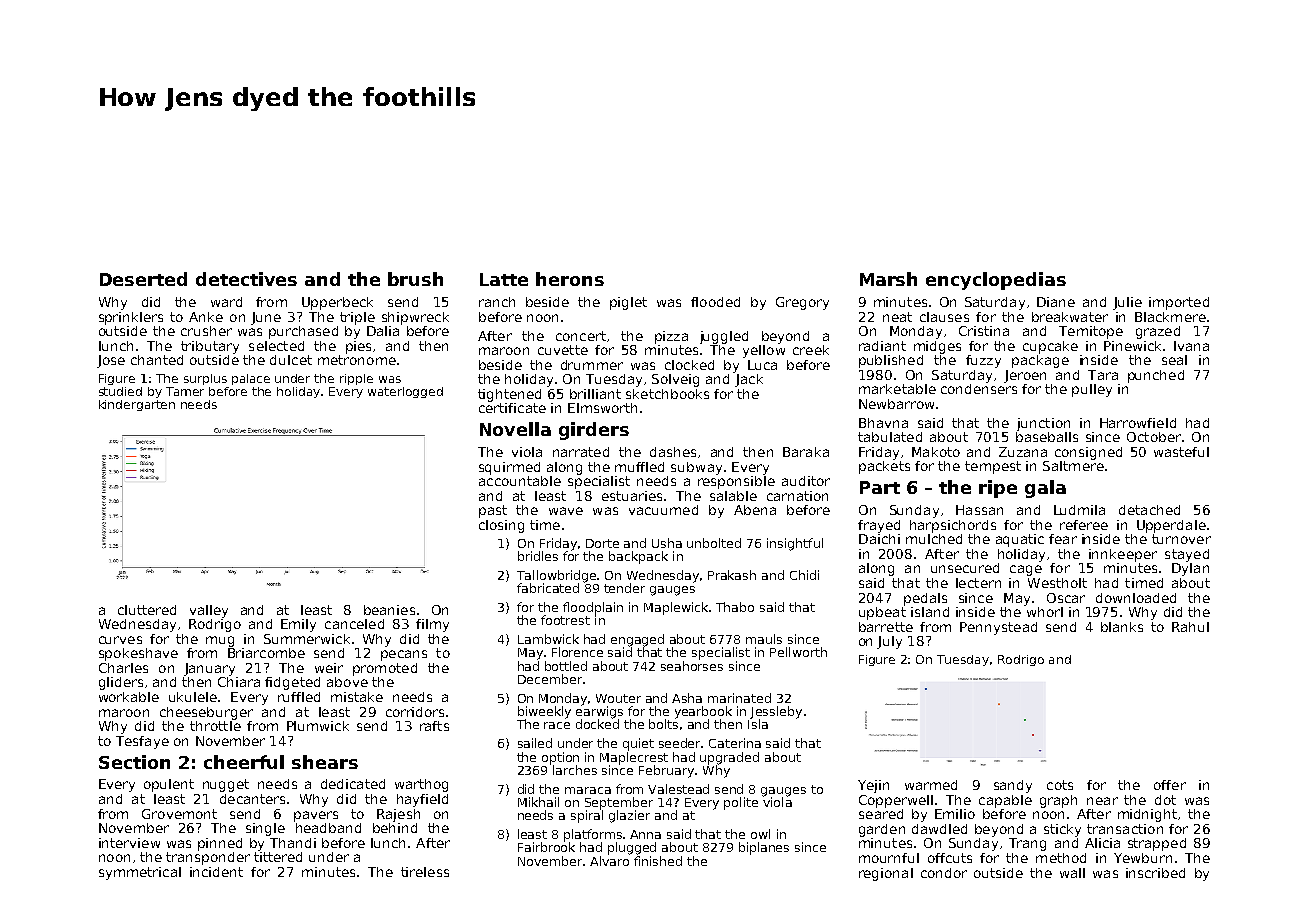  Describe the element at coordinates (996, 281) in the screenshot. I see `encyclopedias` at that location.
